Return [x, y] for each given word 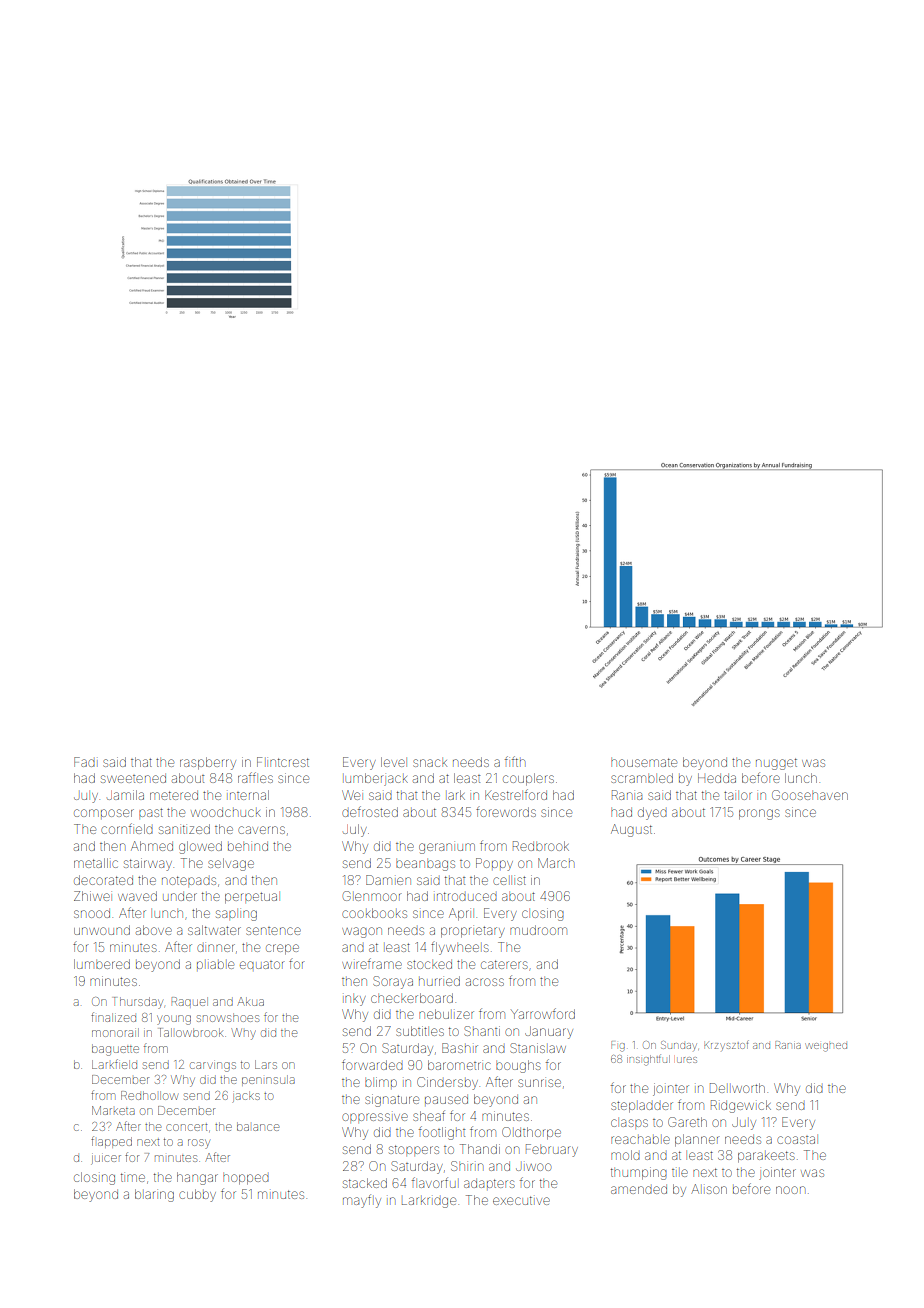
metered [174, 795]
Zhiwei [92, 896]
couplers [528, 779]
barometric [459, 1065]
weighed [826, 1047]
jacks [246, 1096]
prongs [759, 814]
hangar [197, 1178]
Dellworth [737, 1088]
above [154, 930]
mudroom [538, 930]
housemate [644, 762]
